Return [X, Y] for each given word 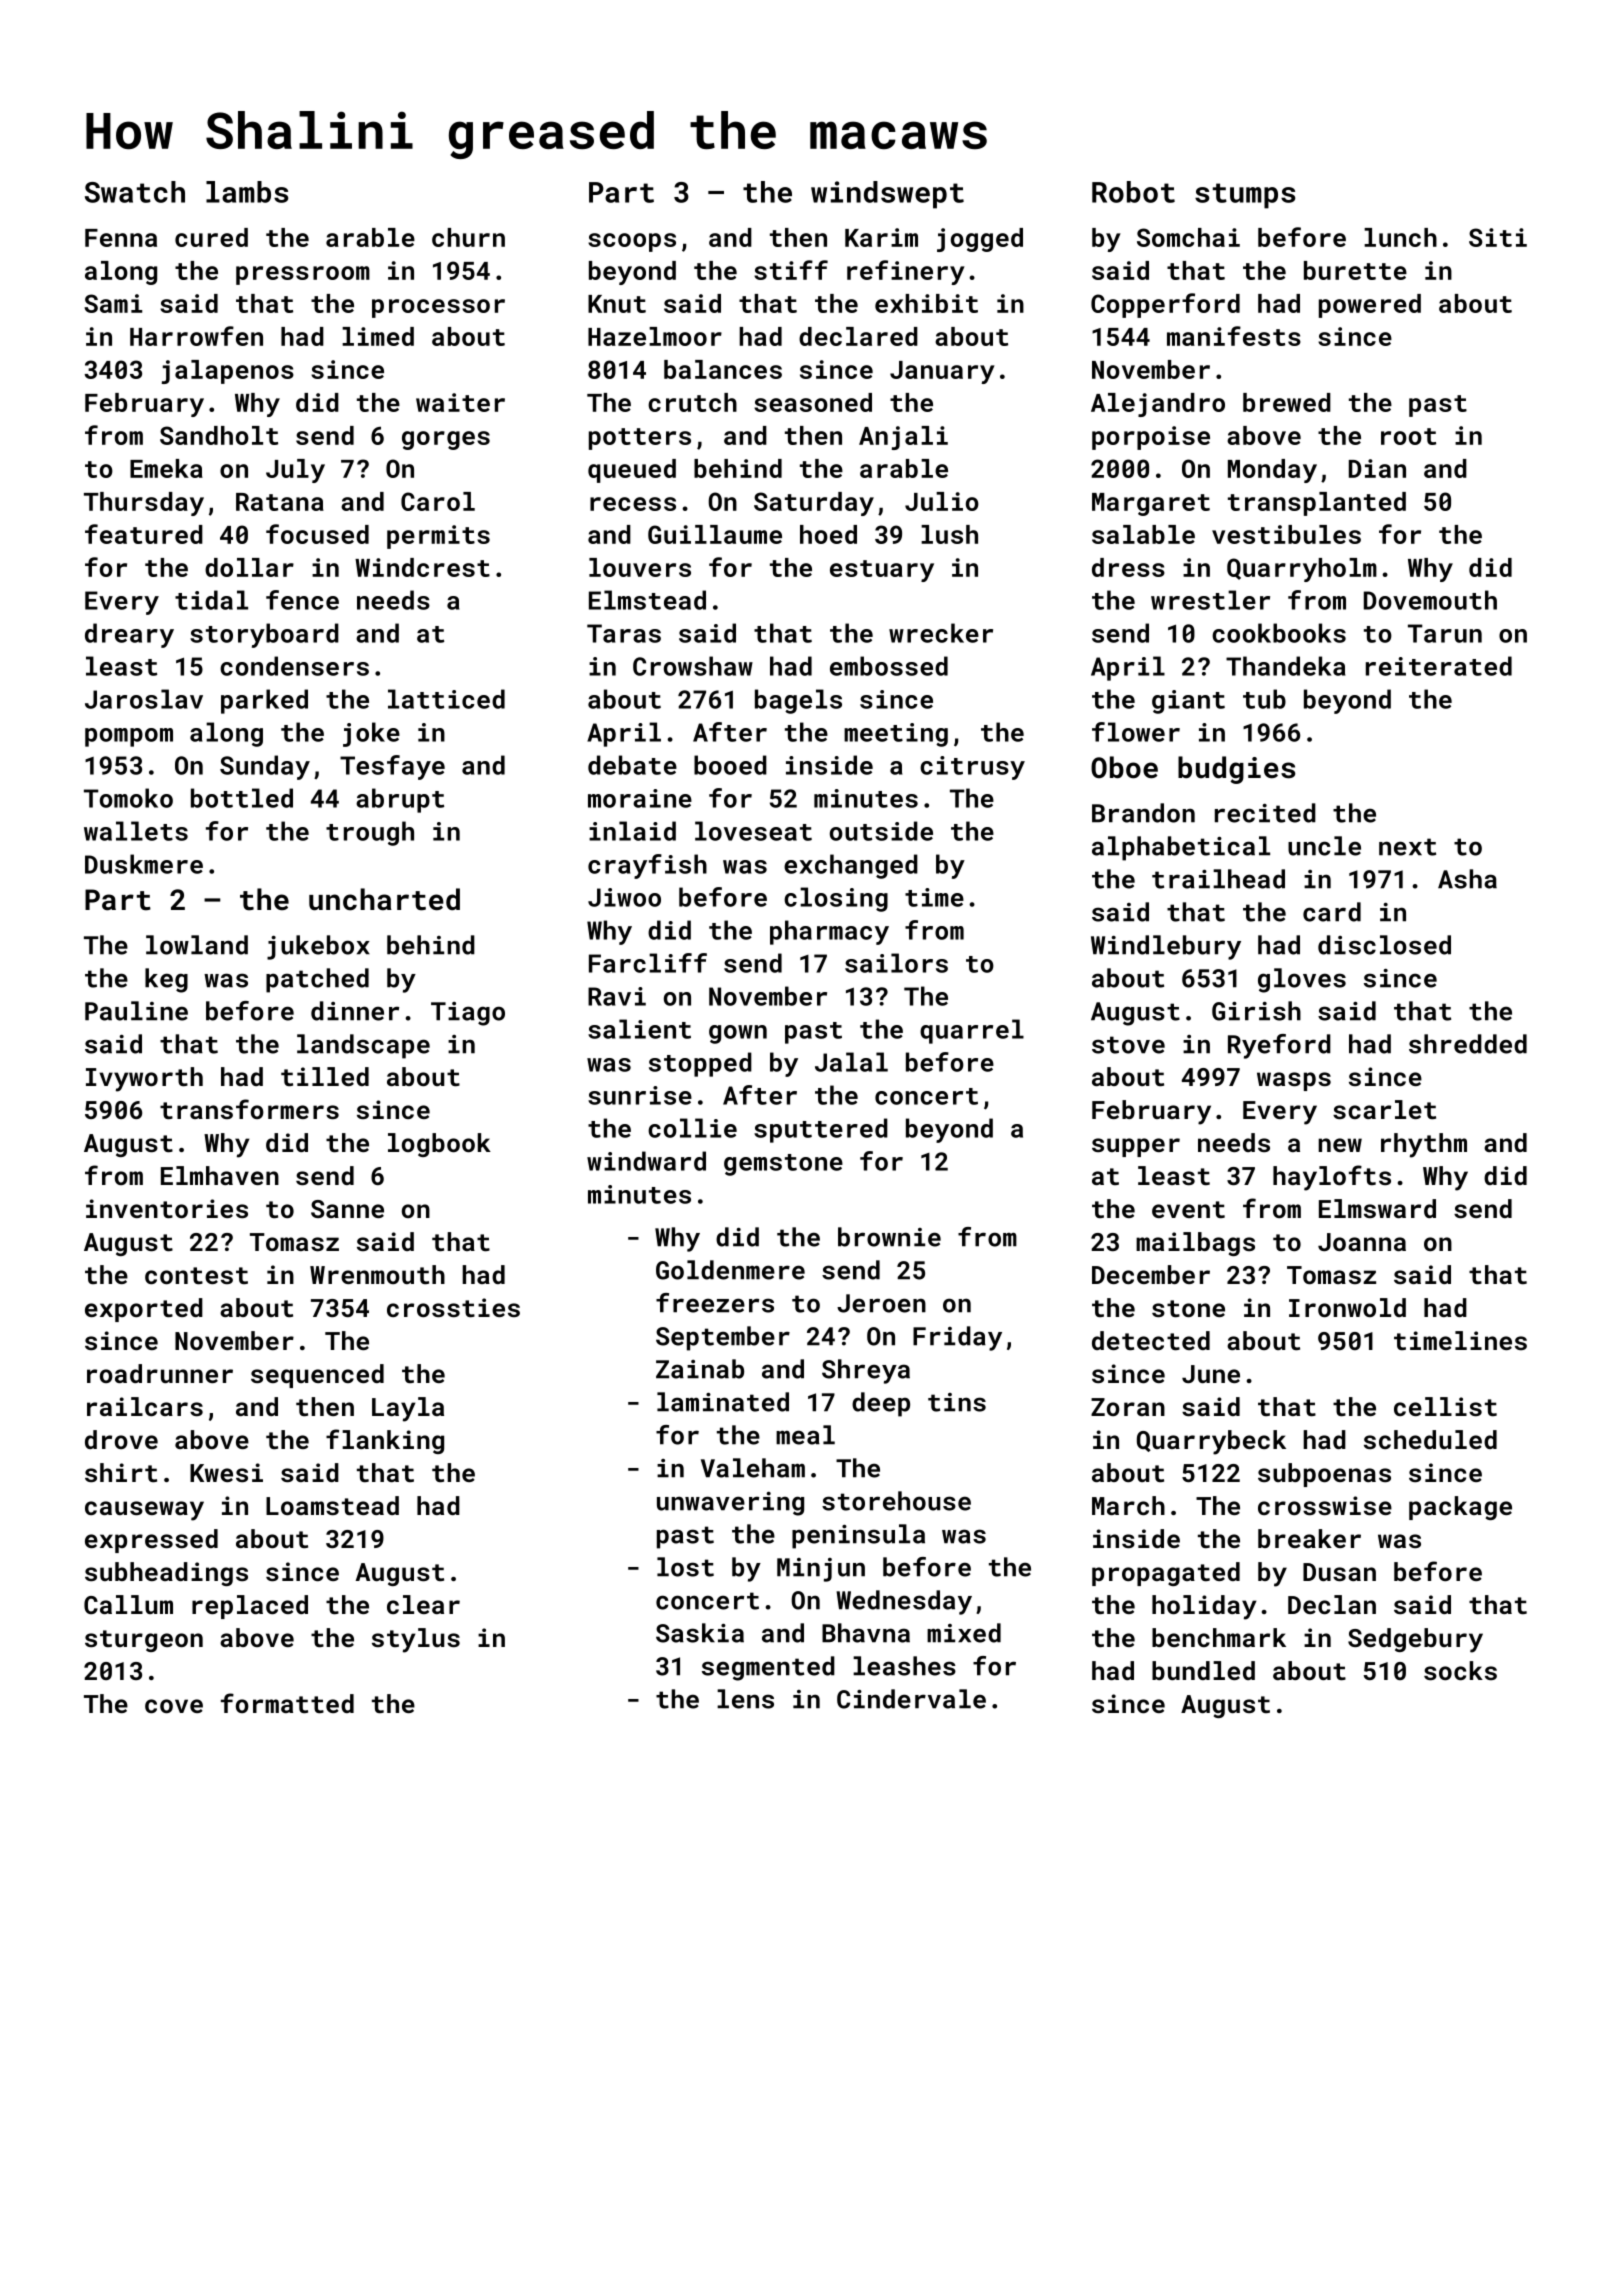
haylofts [1332, 1178]
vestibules [1286, 534]
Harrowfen [196, 336]
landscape [363, 1046]
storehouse [896, 1501]
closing [836, 899]
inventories [167, 1209]
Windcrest [422, 567]
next [1407, 847]
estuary [882, 571]
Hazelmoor [655, 336]
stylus [416, 1640]
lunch [1400, 237]
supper [1136, 1147]
